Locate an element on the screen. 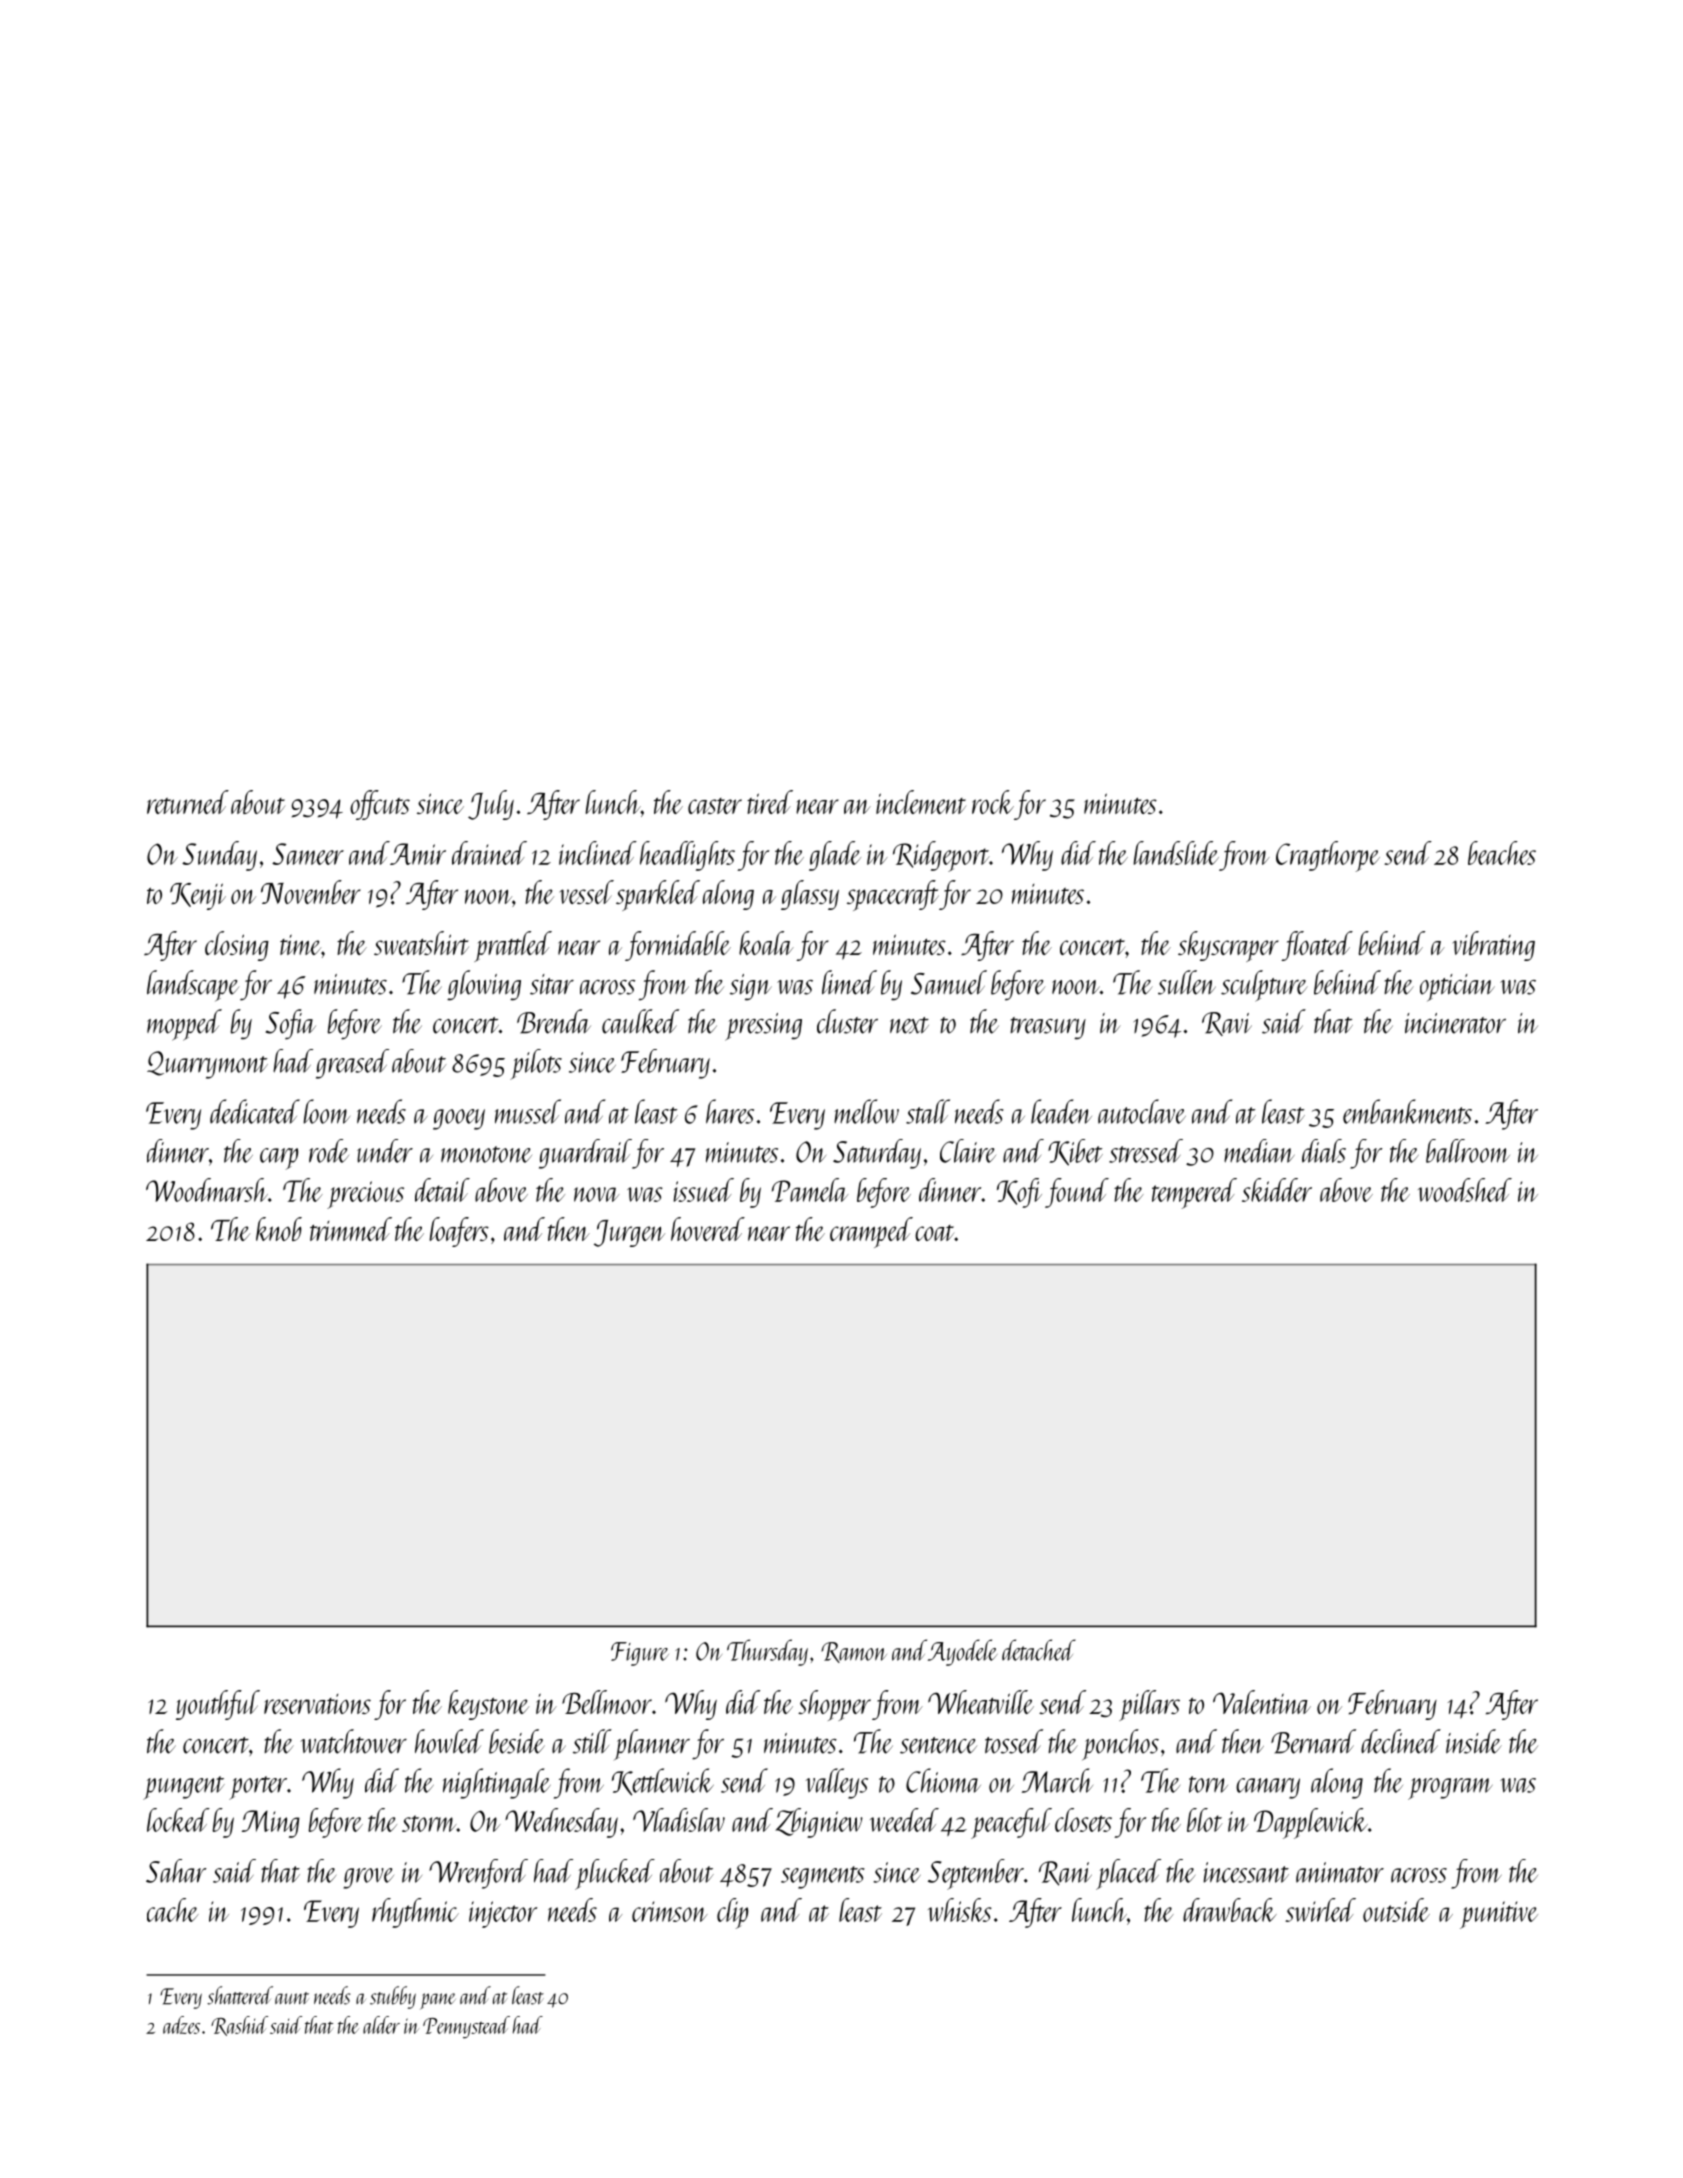 The image size is (1683, 2178). precious is located at coordinates (365, 1195).
